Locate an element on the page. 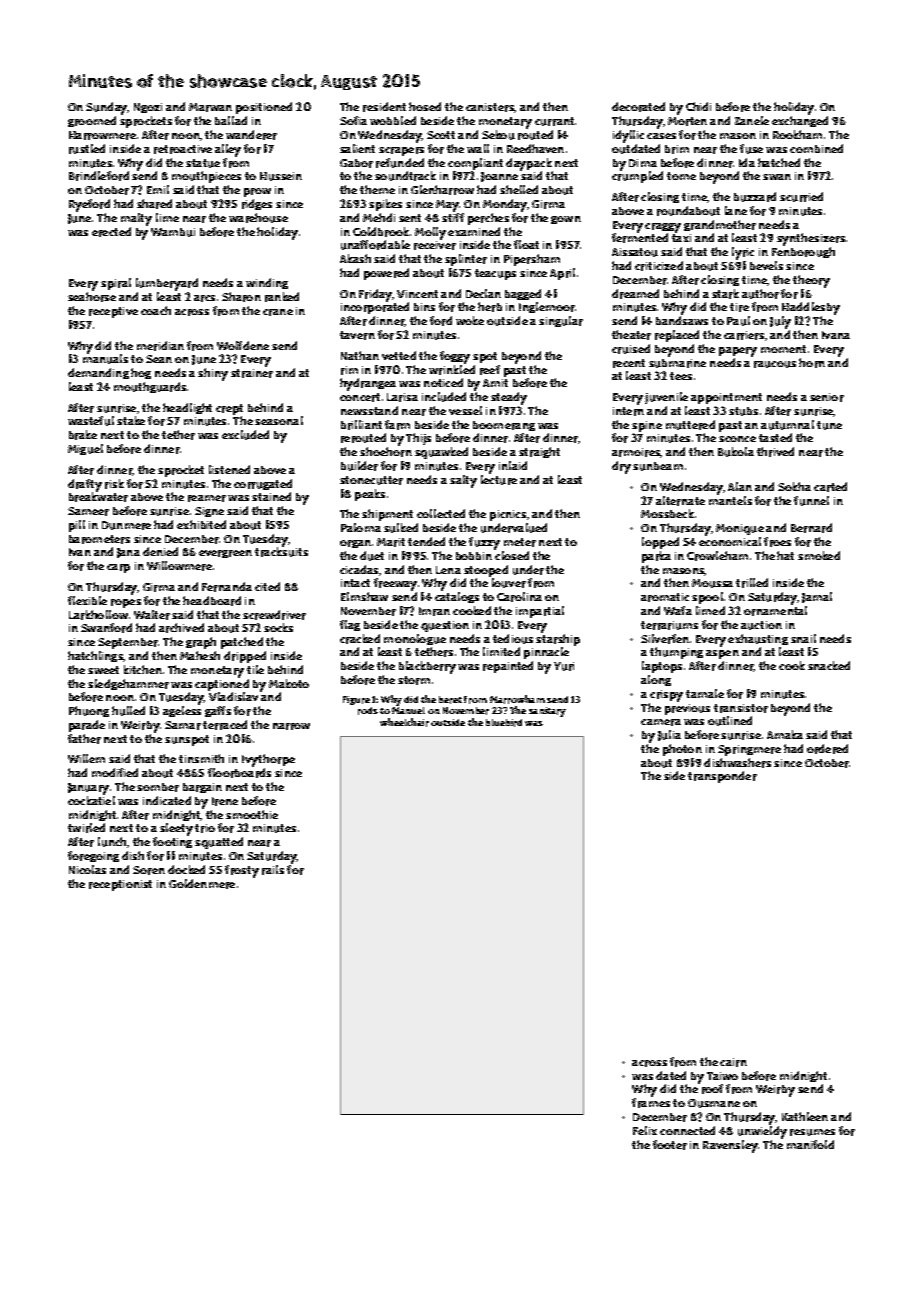 The height and width of the image is (1308, 924). frames is located at coordinates (651, 1103).
